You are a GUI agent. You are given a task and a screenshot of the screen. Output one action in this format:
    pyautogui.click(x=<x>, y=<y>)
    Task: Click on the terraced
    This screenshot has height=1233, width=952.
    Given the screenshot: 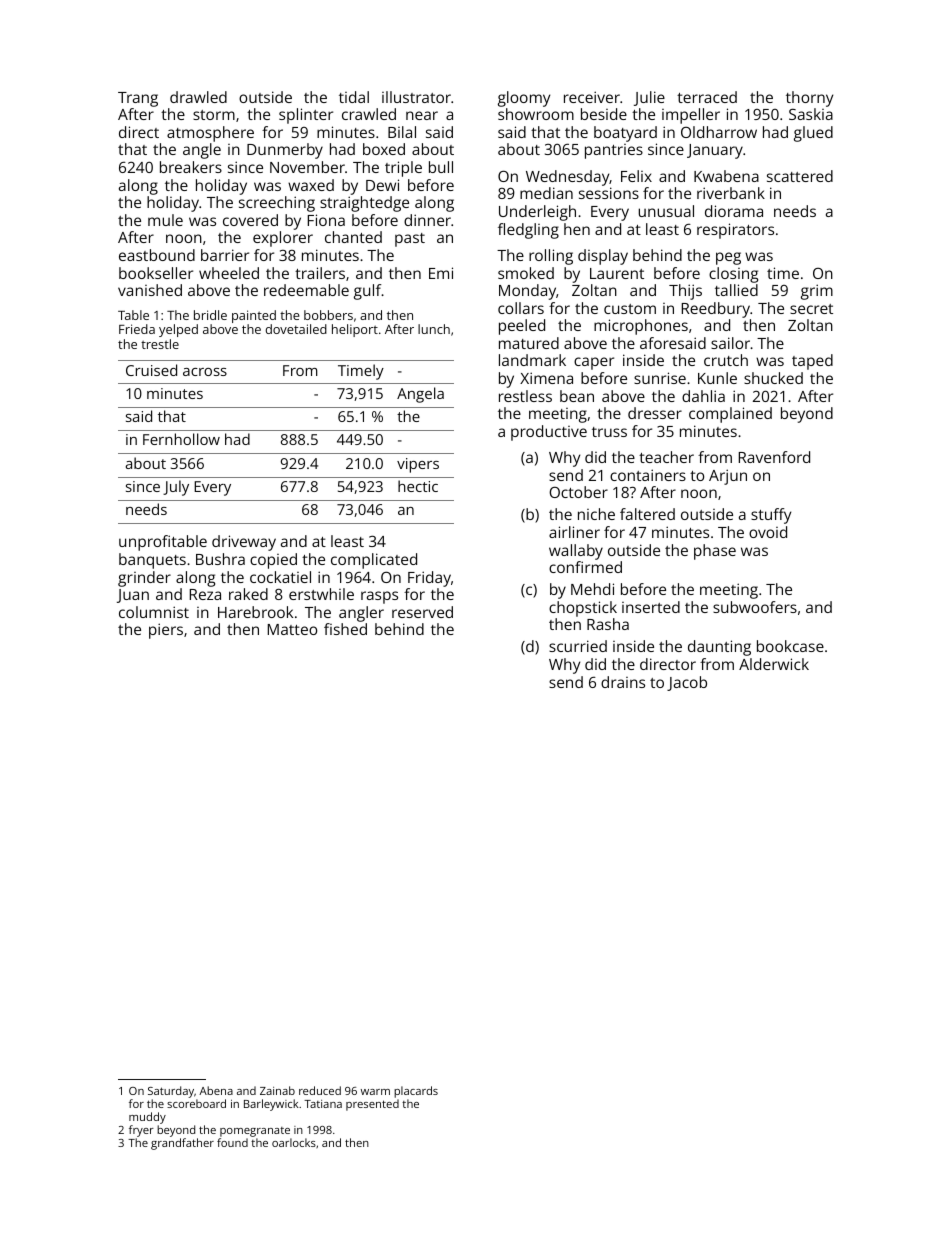 What is the action you would take?
    pyautogui.click(x=707, y=97)
